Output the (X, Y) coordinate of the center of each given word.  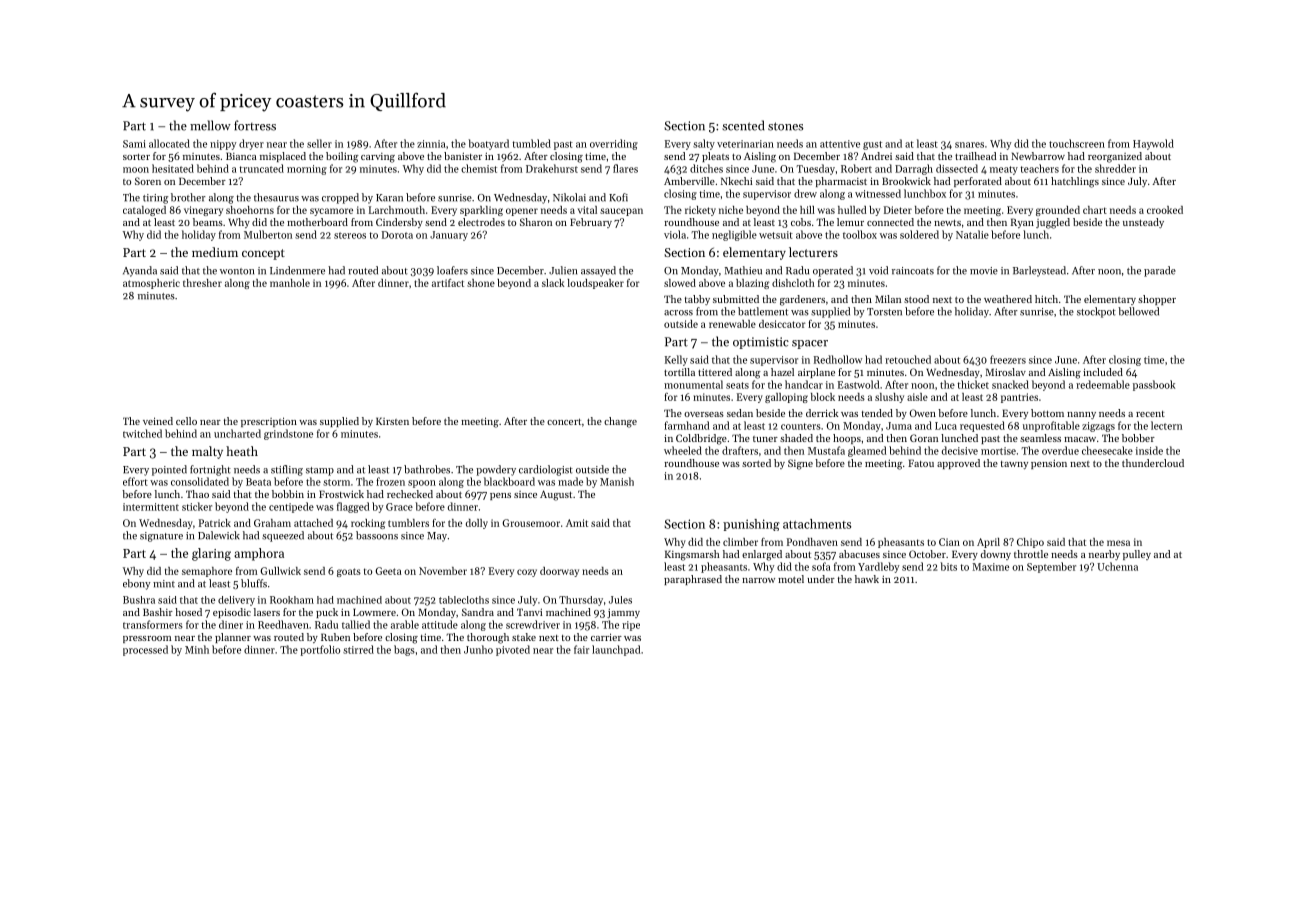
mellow (210, 125)
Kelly (676, 360)
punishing (751, 525)
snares (969, 145)
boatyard (488, 144)
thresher (202, 283)
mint (164, 584)
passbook (1154, 385)
